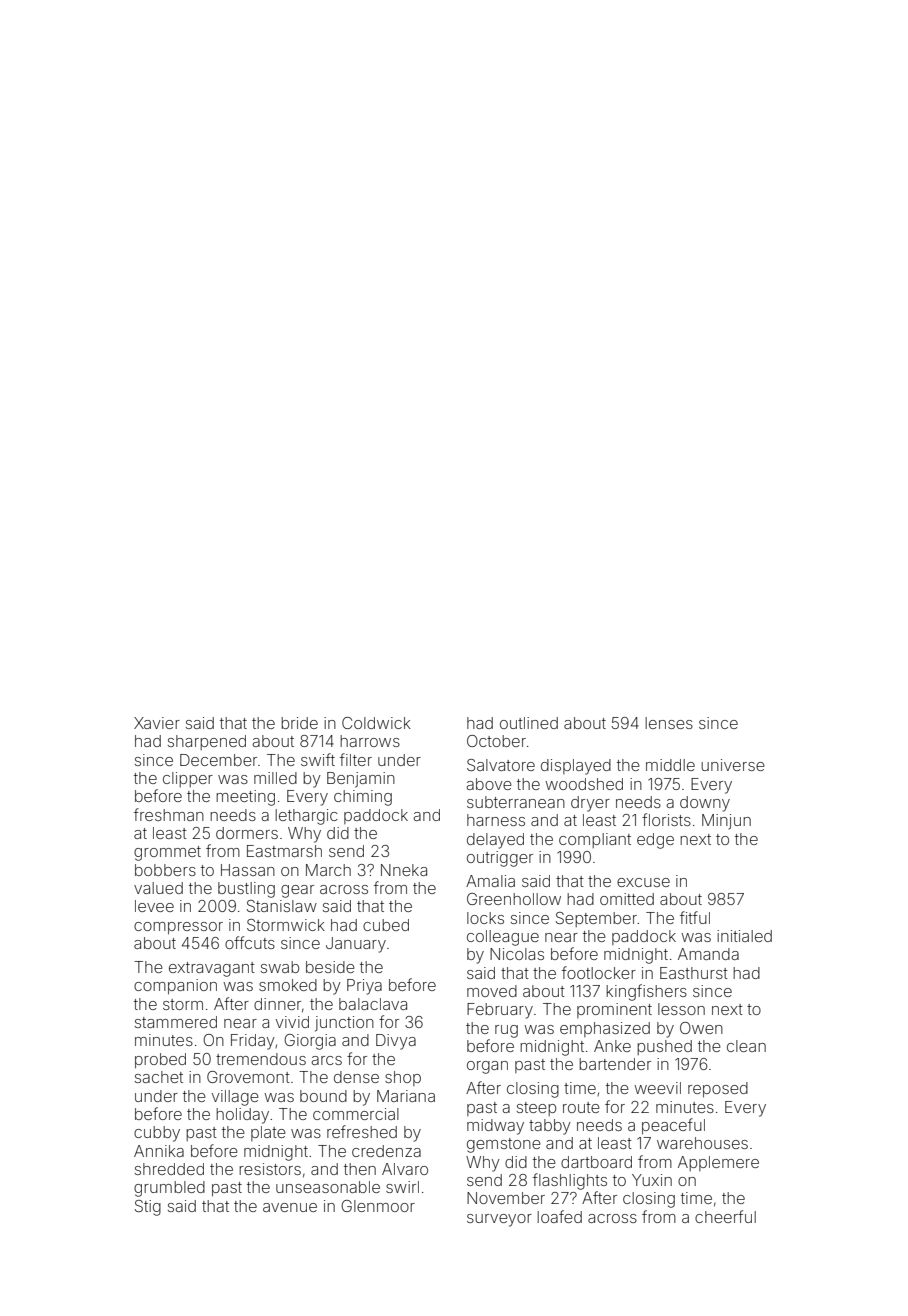 The width and height of the screenshot is (908, 1316). What do you see at coordinates (596, 919) in the screenshot?
I see `September` at bounding box center [596, 919].
